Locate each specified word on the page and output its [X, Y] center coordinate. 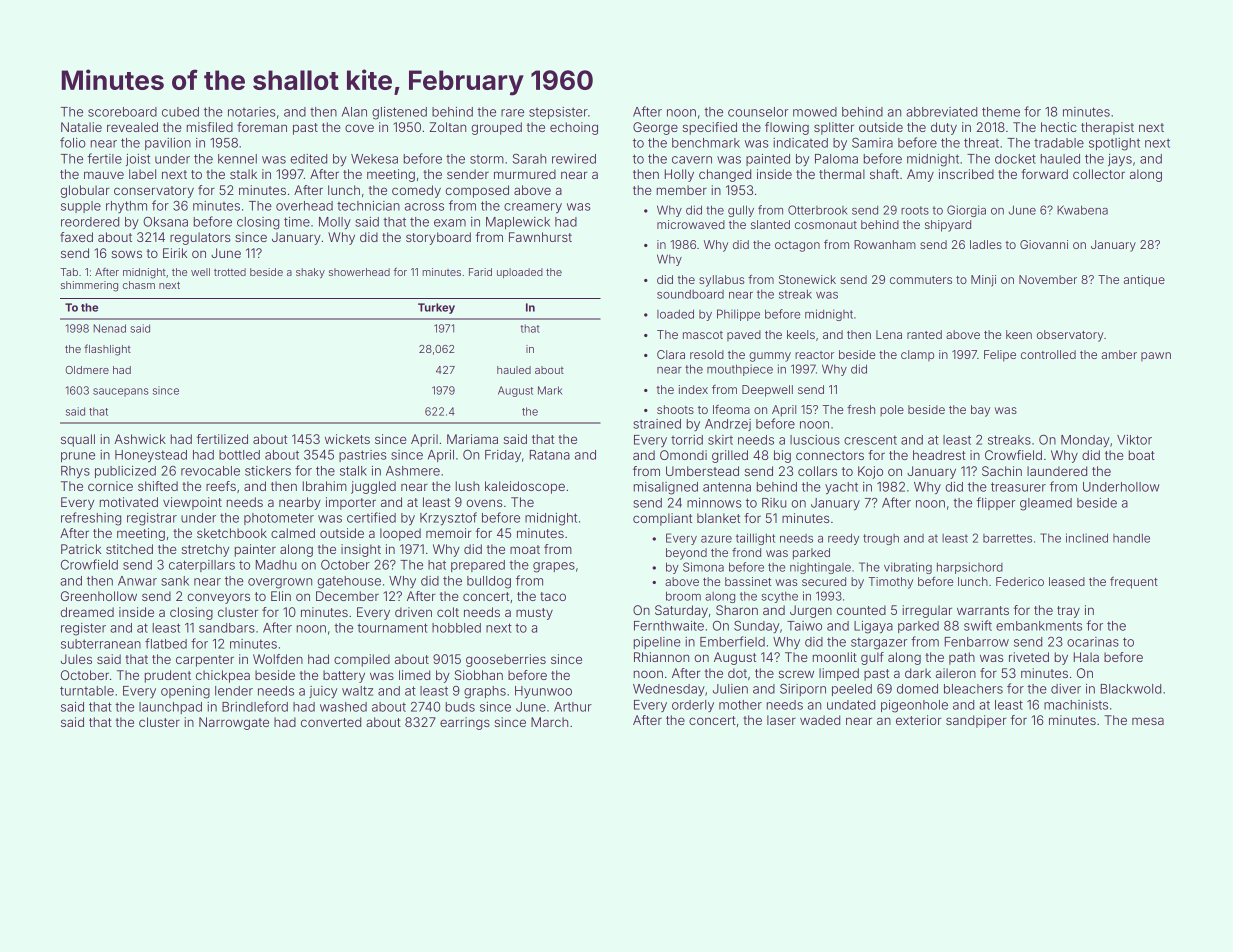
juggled [373, 487]
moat [525, 549]
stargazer [879, 643]
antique [1144, 281]
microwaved [691, 224]
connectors [830, 455]
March [549, 722]
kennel [237, 159]
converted [331, 722]
